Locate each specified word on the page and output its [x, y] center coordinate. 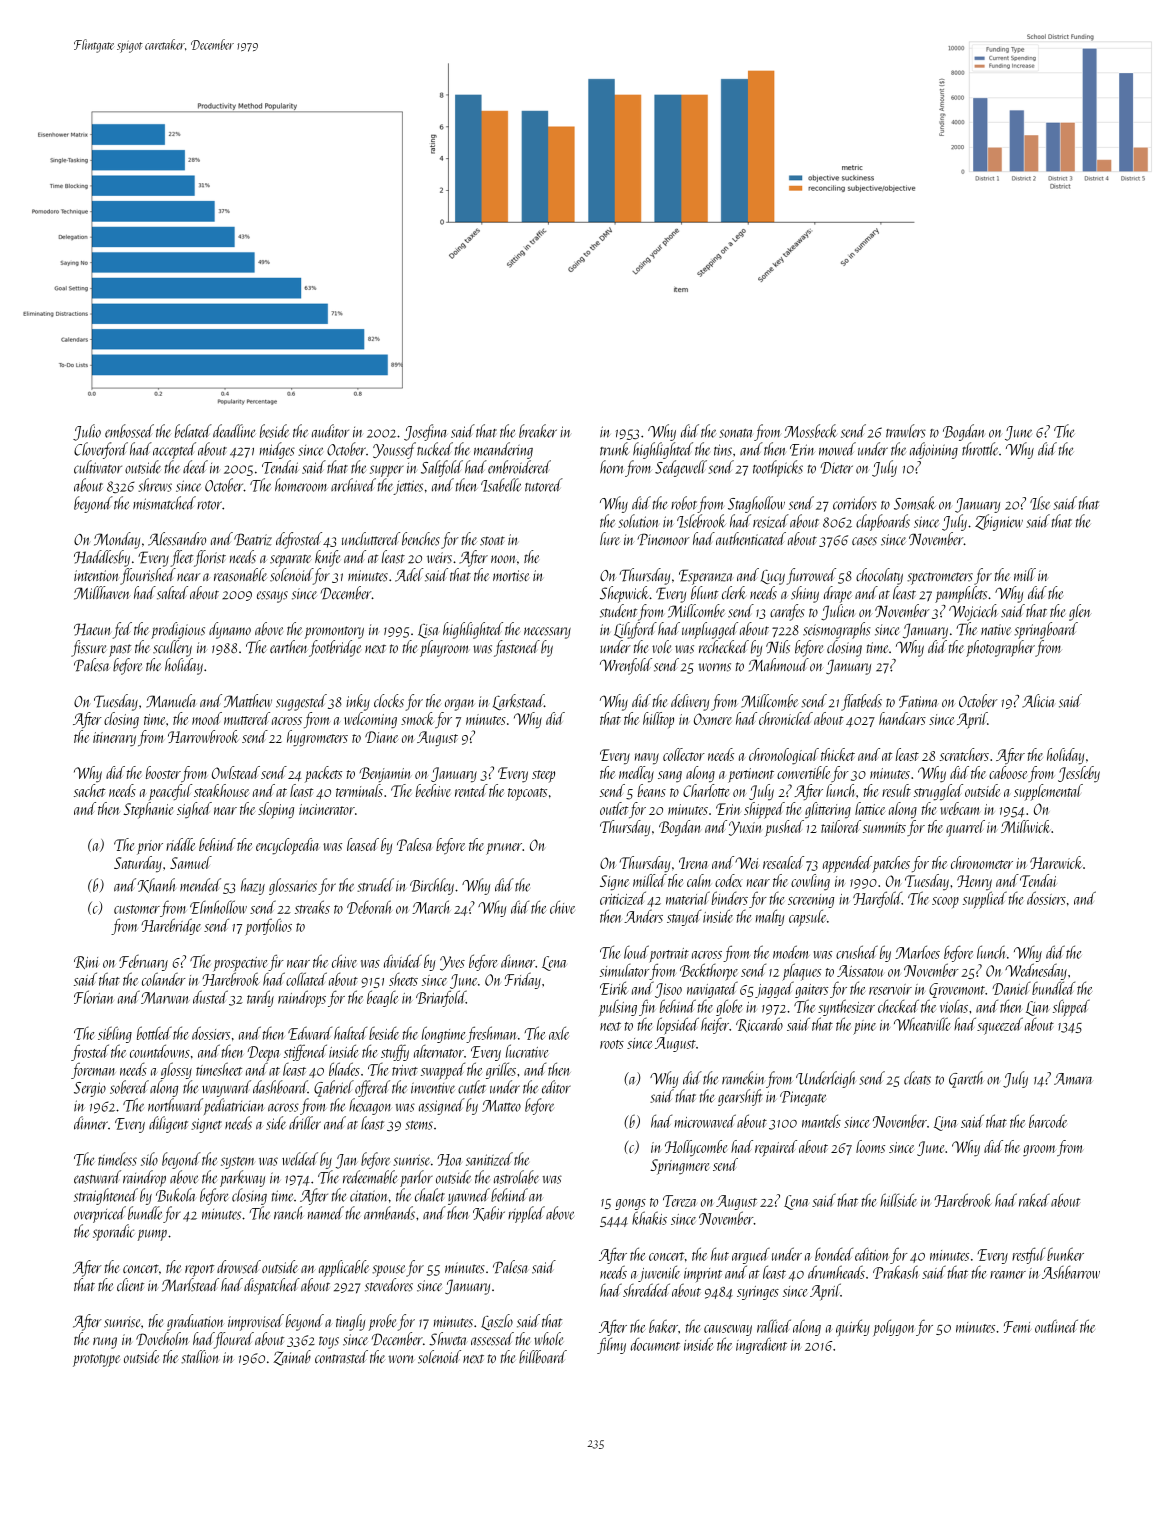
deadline [234, 431]
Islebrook [701, 521]
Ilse [1040, 503]
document [655, 1344]
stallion [200, 1357]
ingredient [761, 1346]
